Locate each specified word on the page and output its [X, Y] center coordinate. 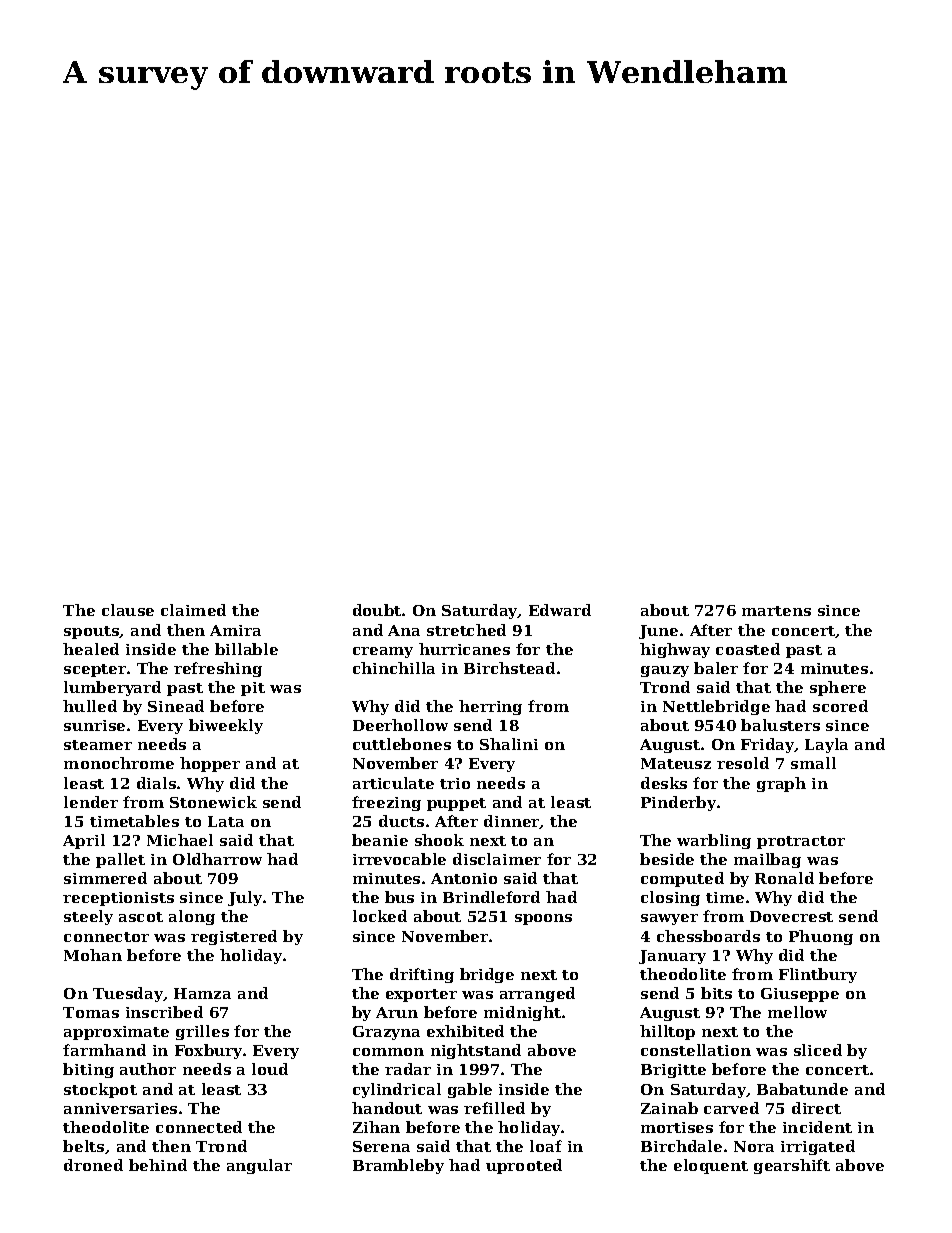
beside [667, 859]
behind [158, 1165]
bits [716, 993]
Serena [381, 1146]
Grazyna [386, 1033]
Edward [560, 610]
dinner [512, 822]
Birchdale [681, 1146]
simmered [105, 878]
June [658, 632]
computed [682, 879]
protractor [801, 842]
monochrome [119, 763]
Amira [235, 630]
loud [270, 1069]
